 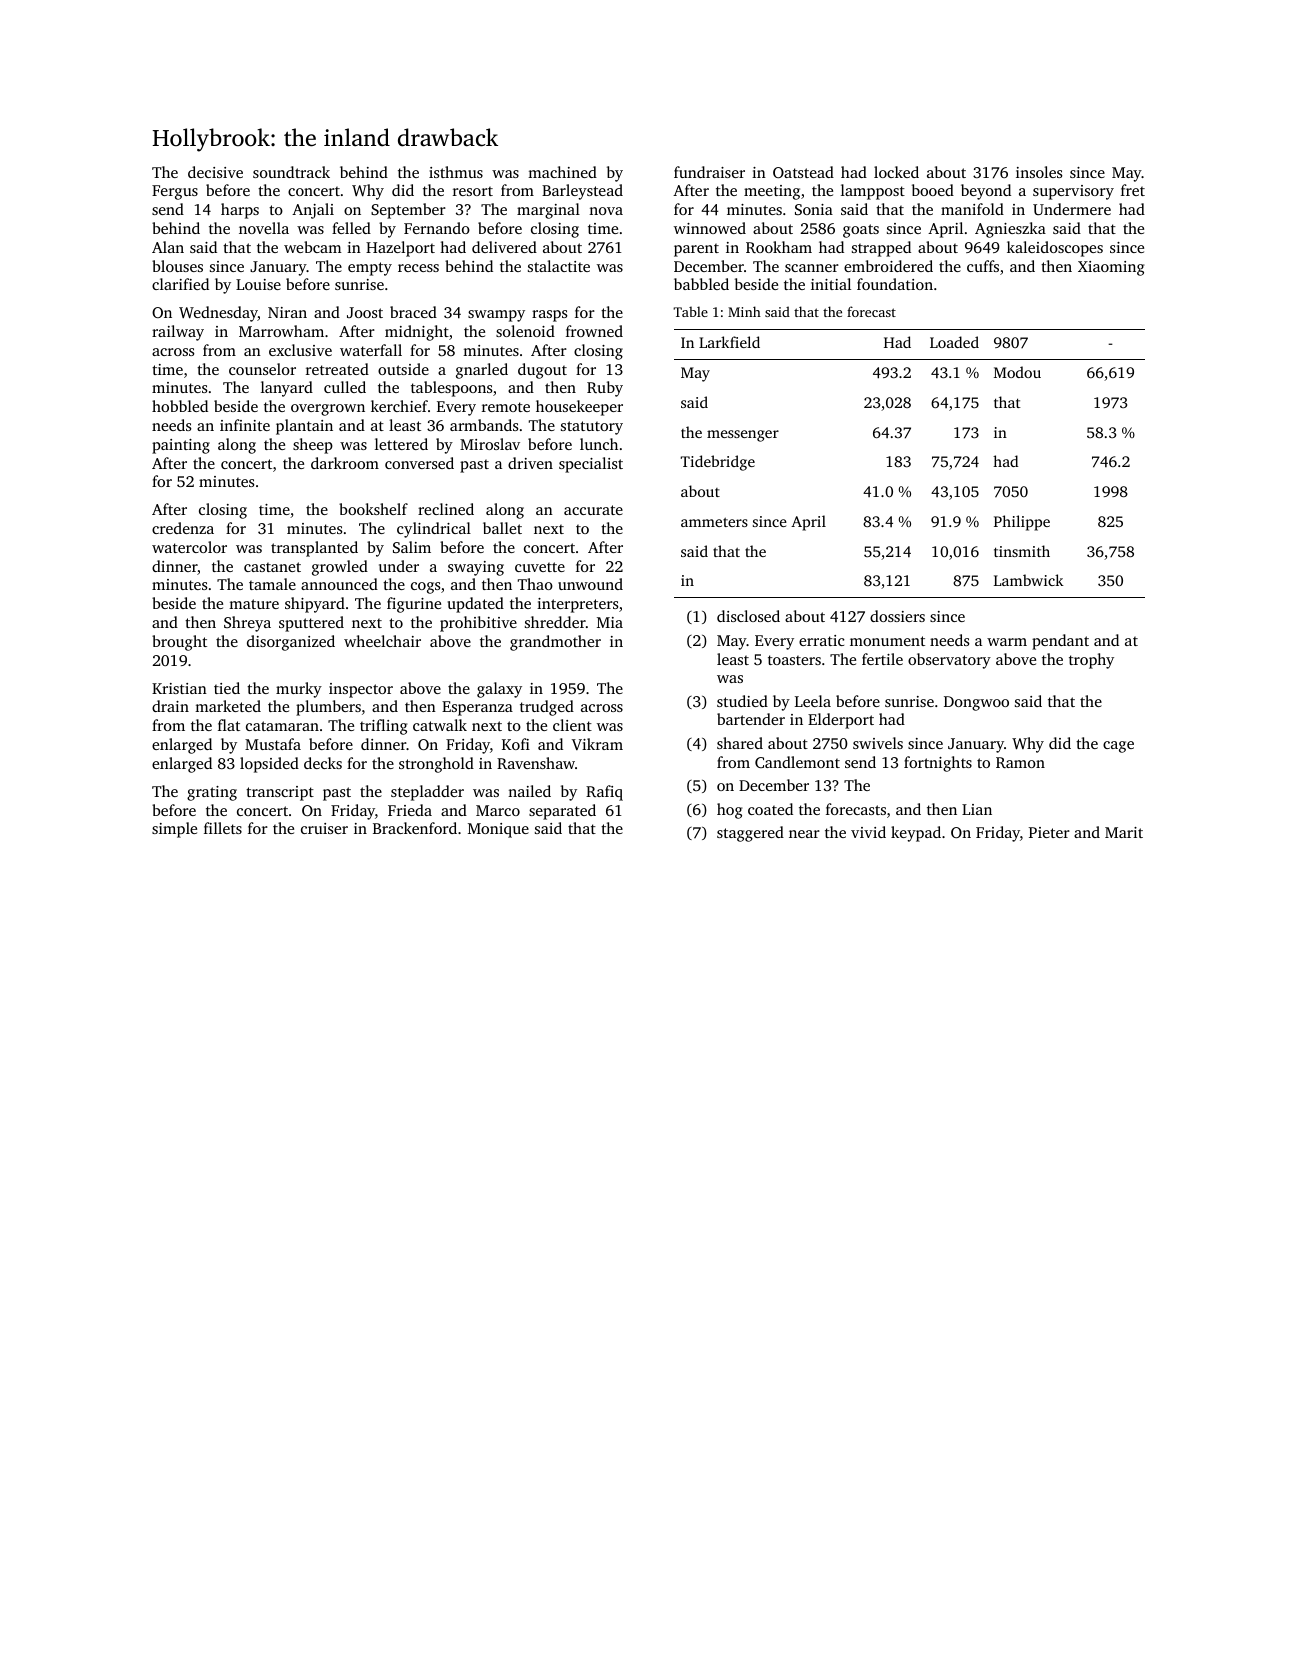 What do you see at coordinates (887, 641) in the document?
I see `monument` at bounding box center [887, 641].
